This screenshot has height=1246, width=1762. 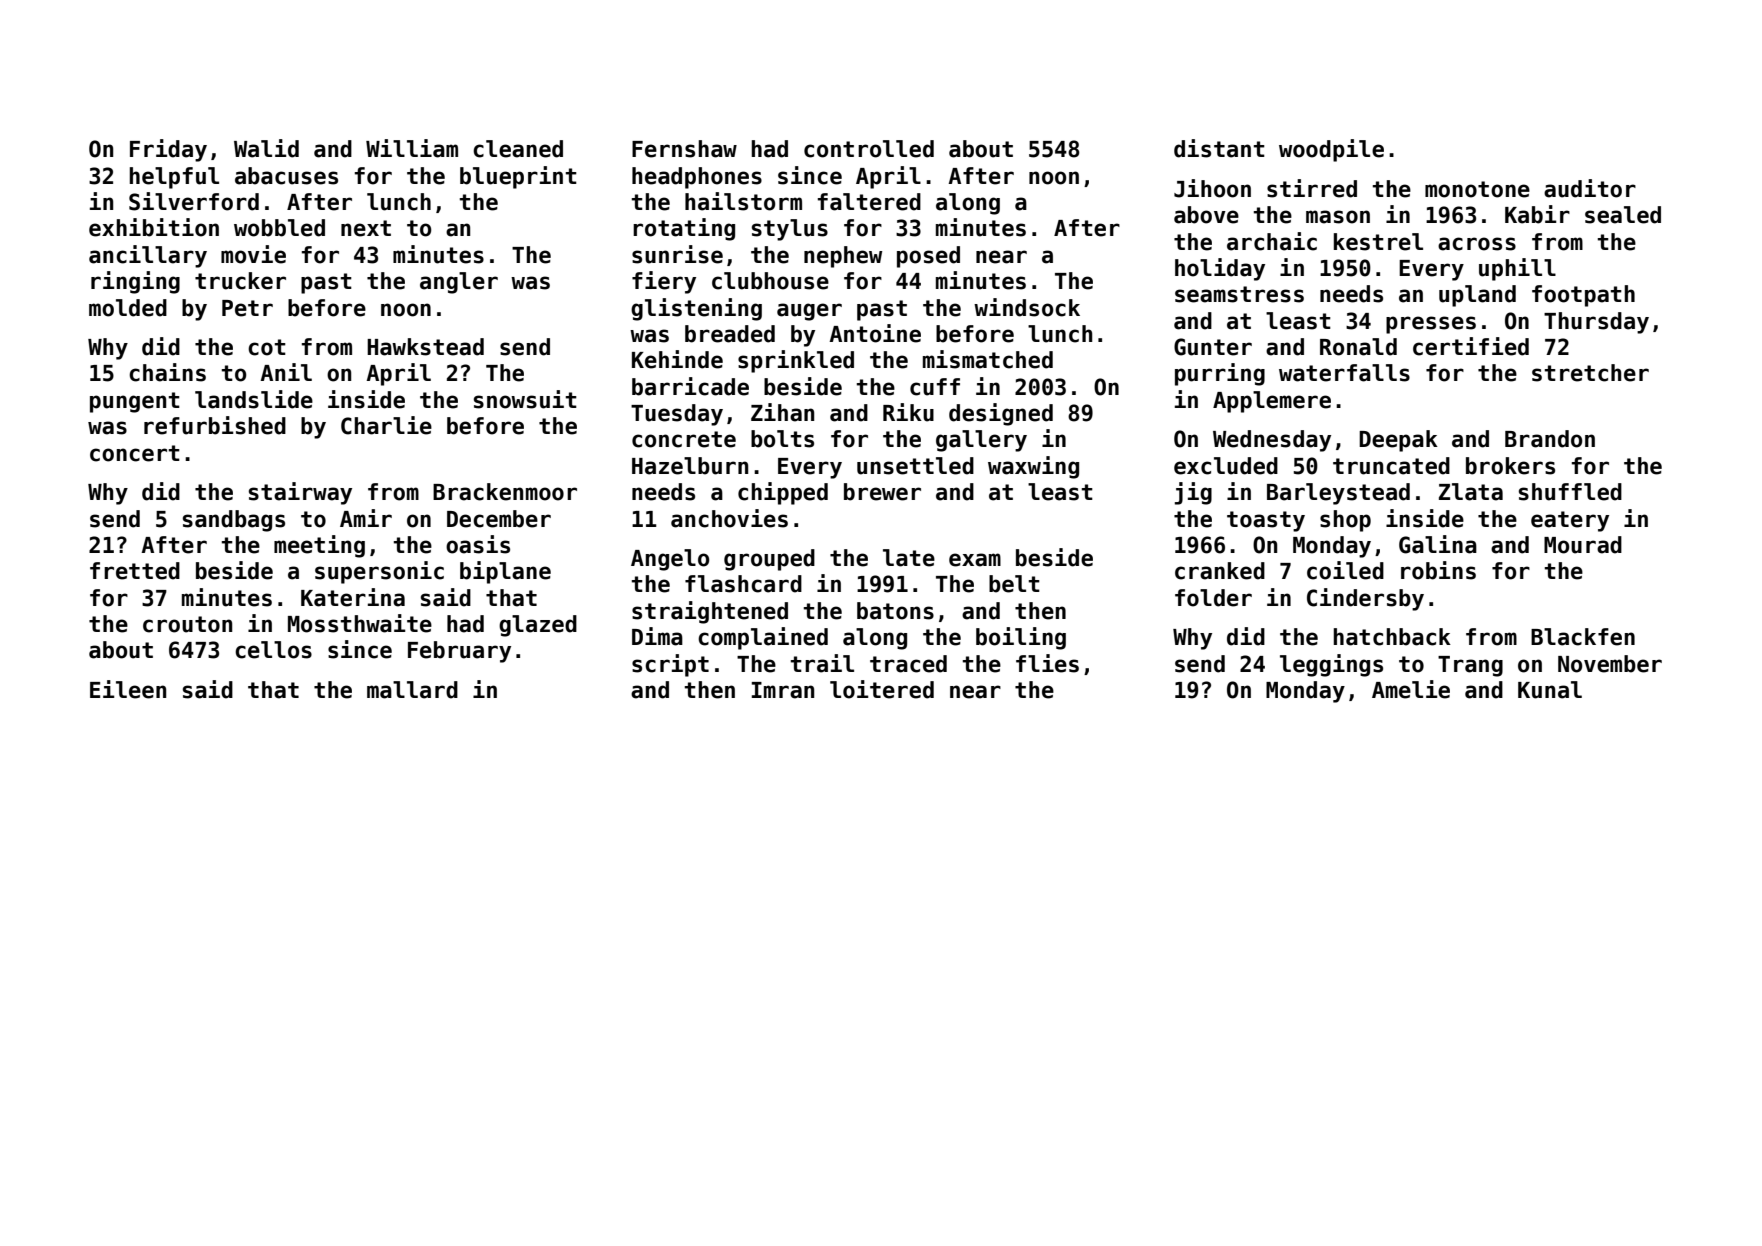 What do you see at coordinates (1550, 690) in the screenshot?
I see `Kunal` at bounding box center [1550, 690].
